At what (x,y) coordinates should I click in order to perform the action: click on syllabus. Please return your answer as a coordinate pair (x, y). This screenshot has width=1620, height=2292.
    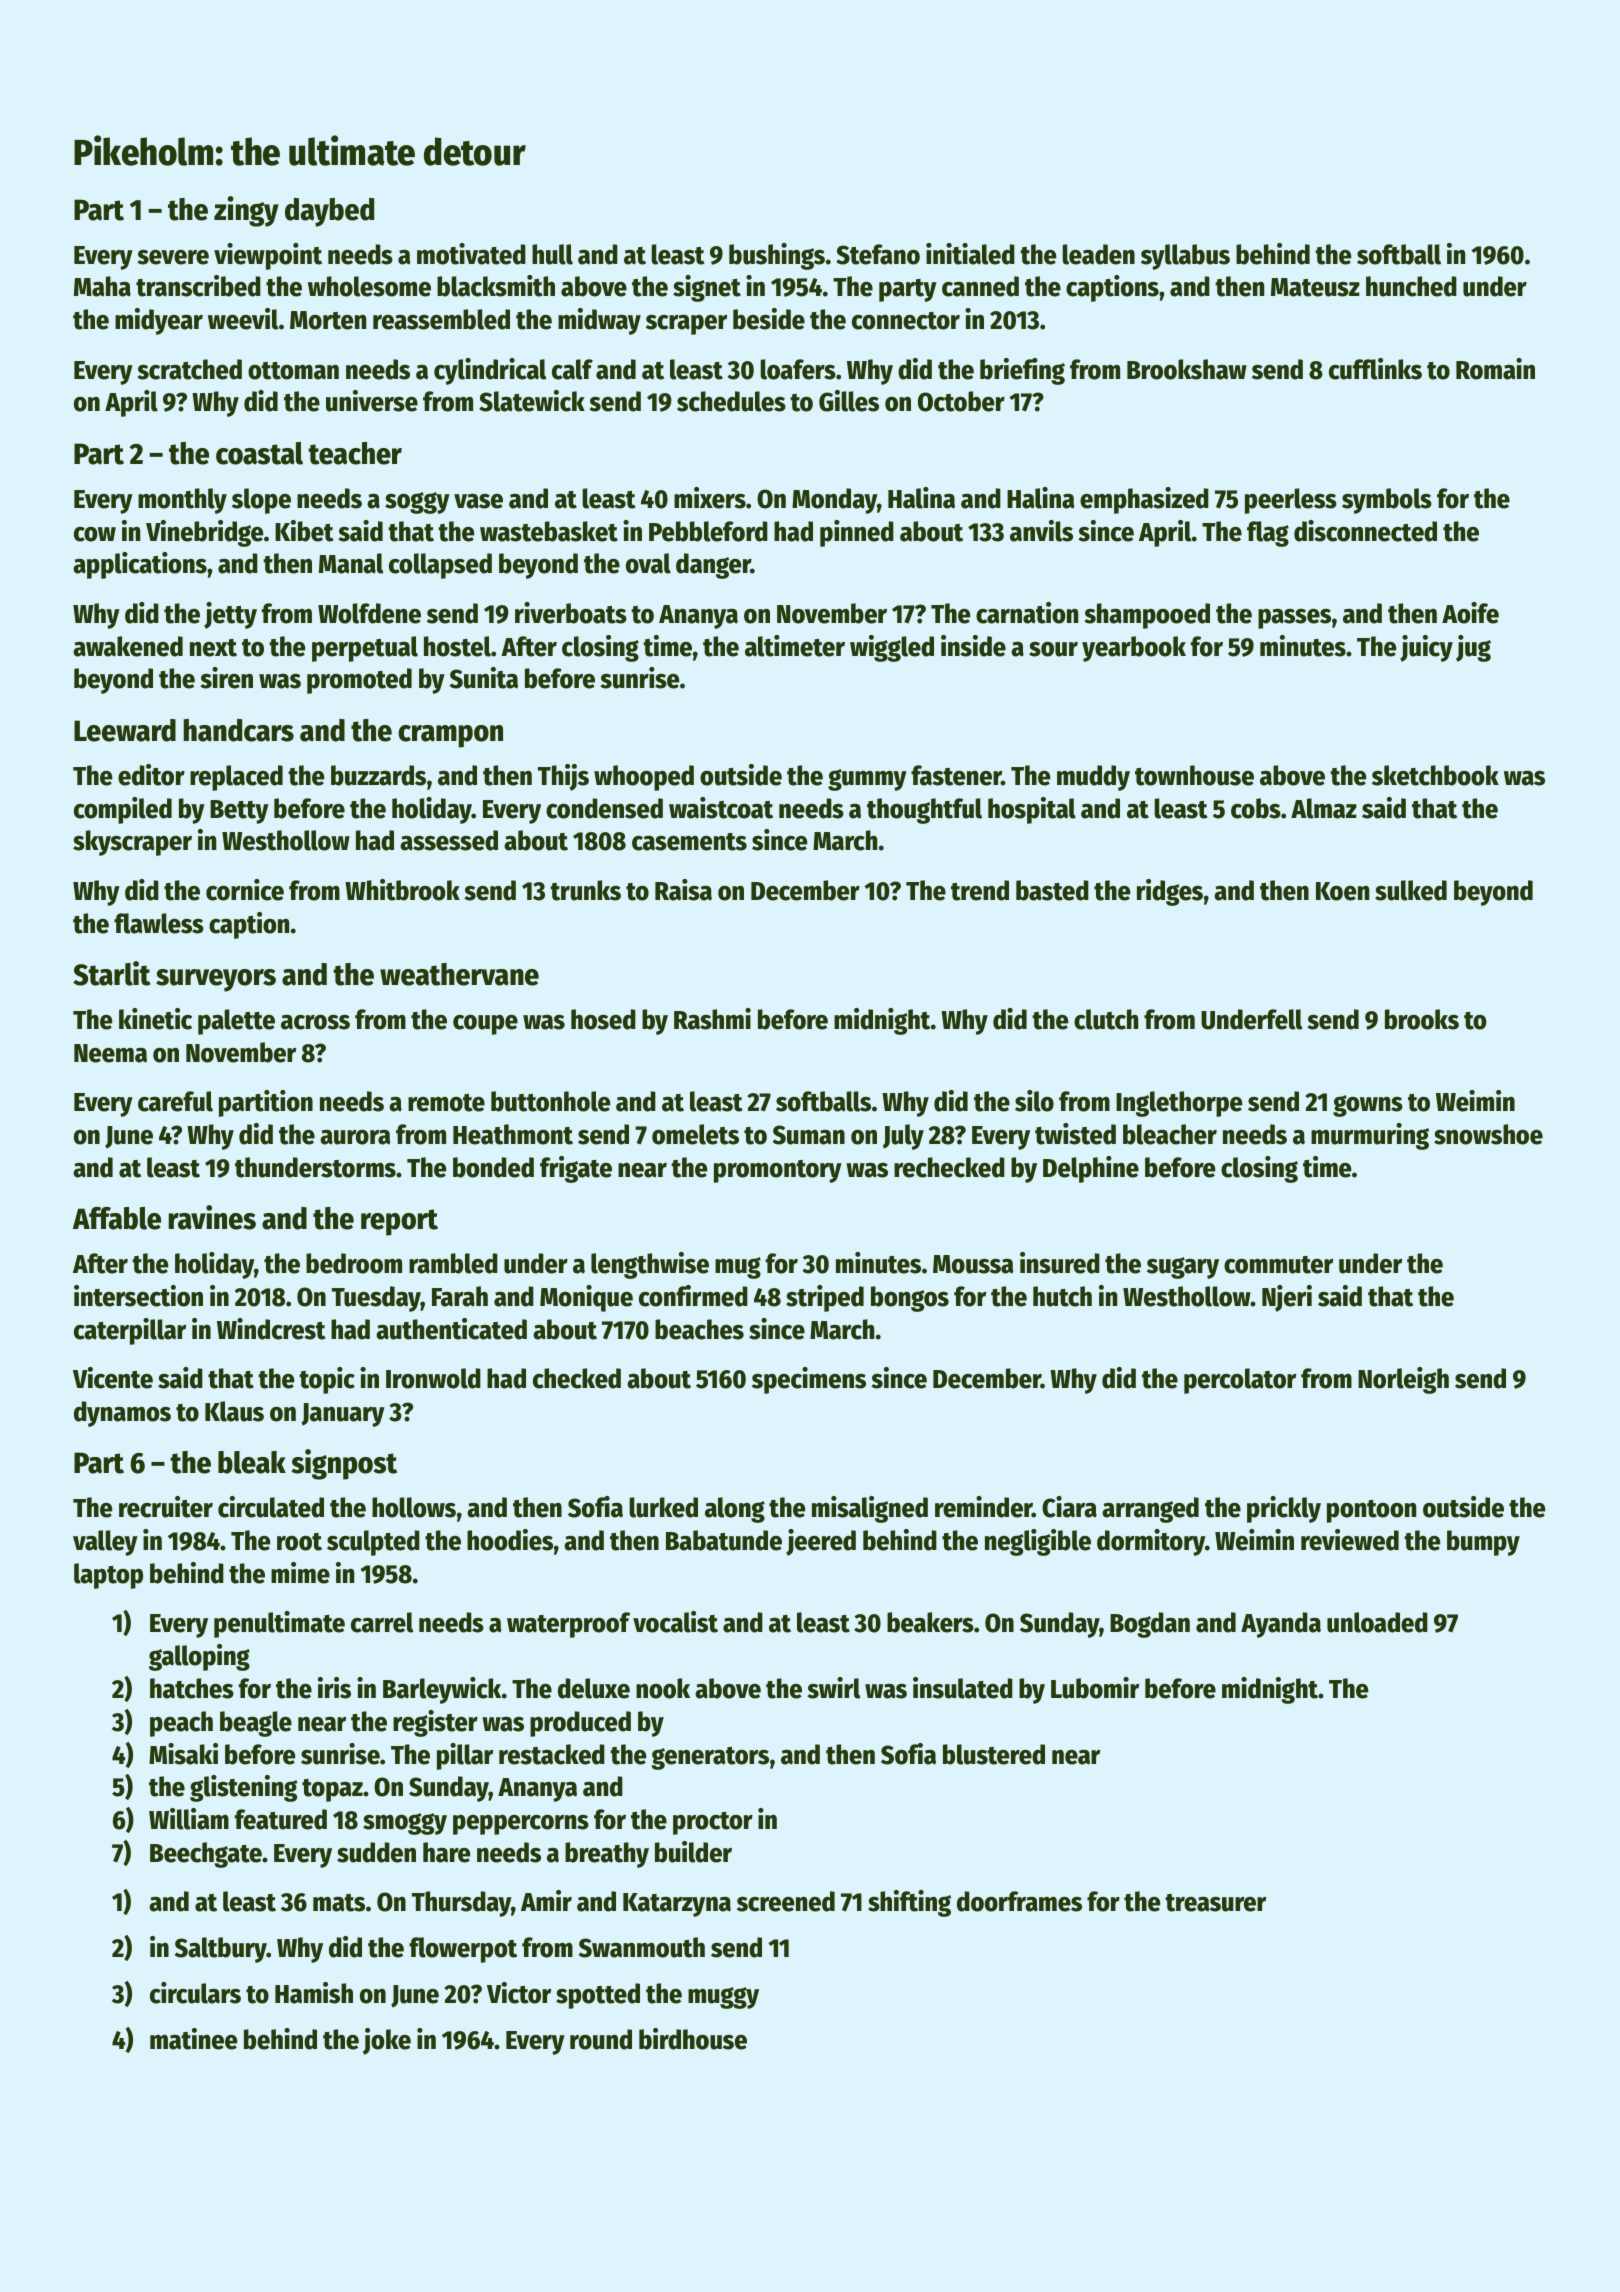
    Looking at the image, I should click on (1185, 257).
